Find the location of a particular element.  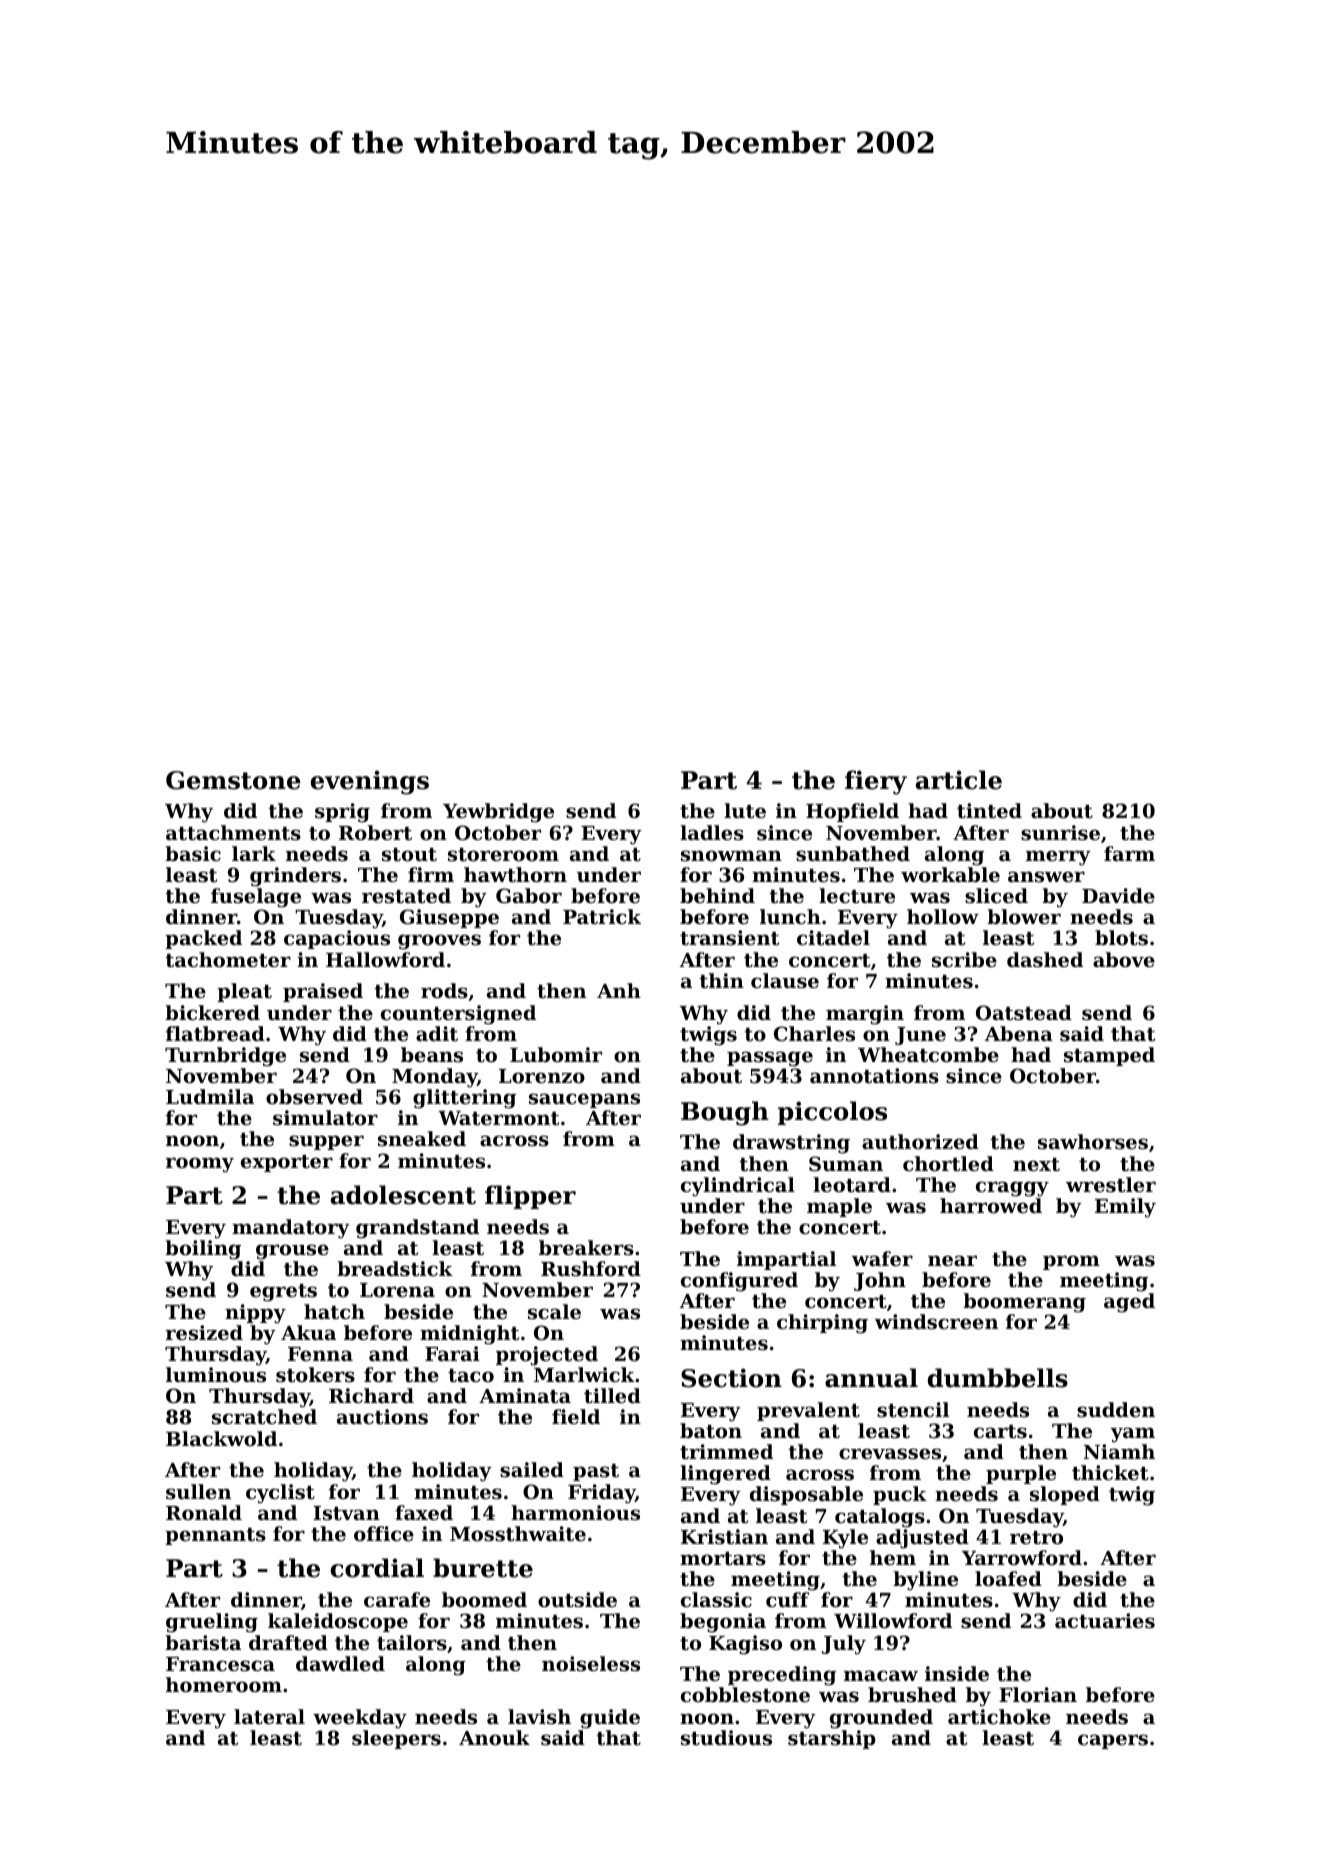

tailors is located at coordinates (412, 1643).
